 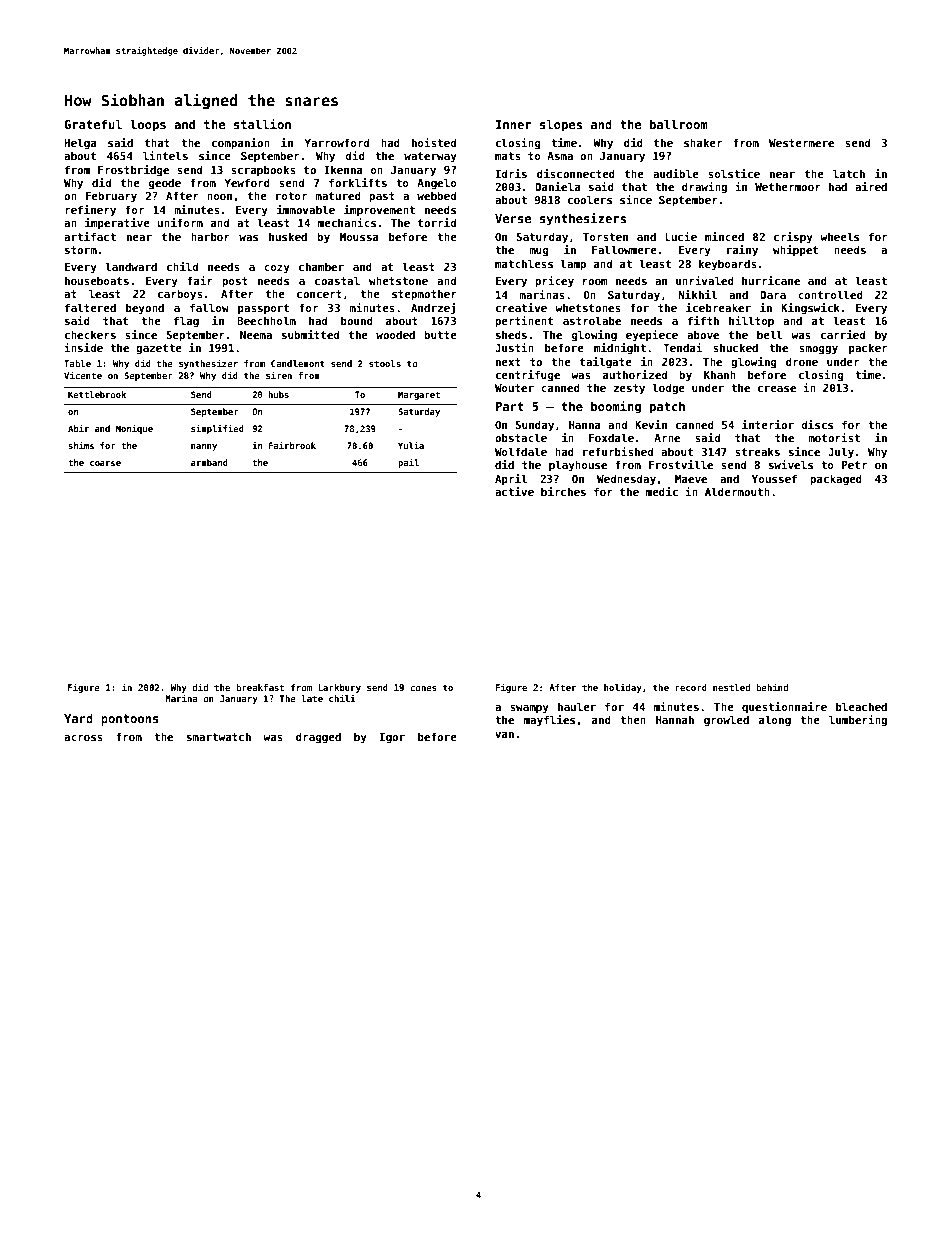 I want to click on Igor, so click(x=392, y=738).
